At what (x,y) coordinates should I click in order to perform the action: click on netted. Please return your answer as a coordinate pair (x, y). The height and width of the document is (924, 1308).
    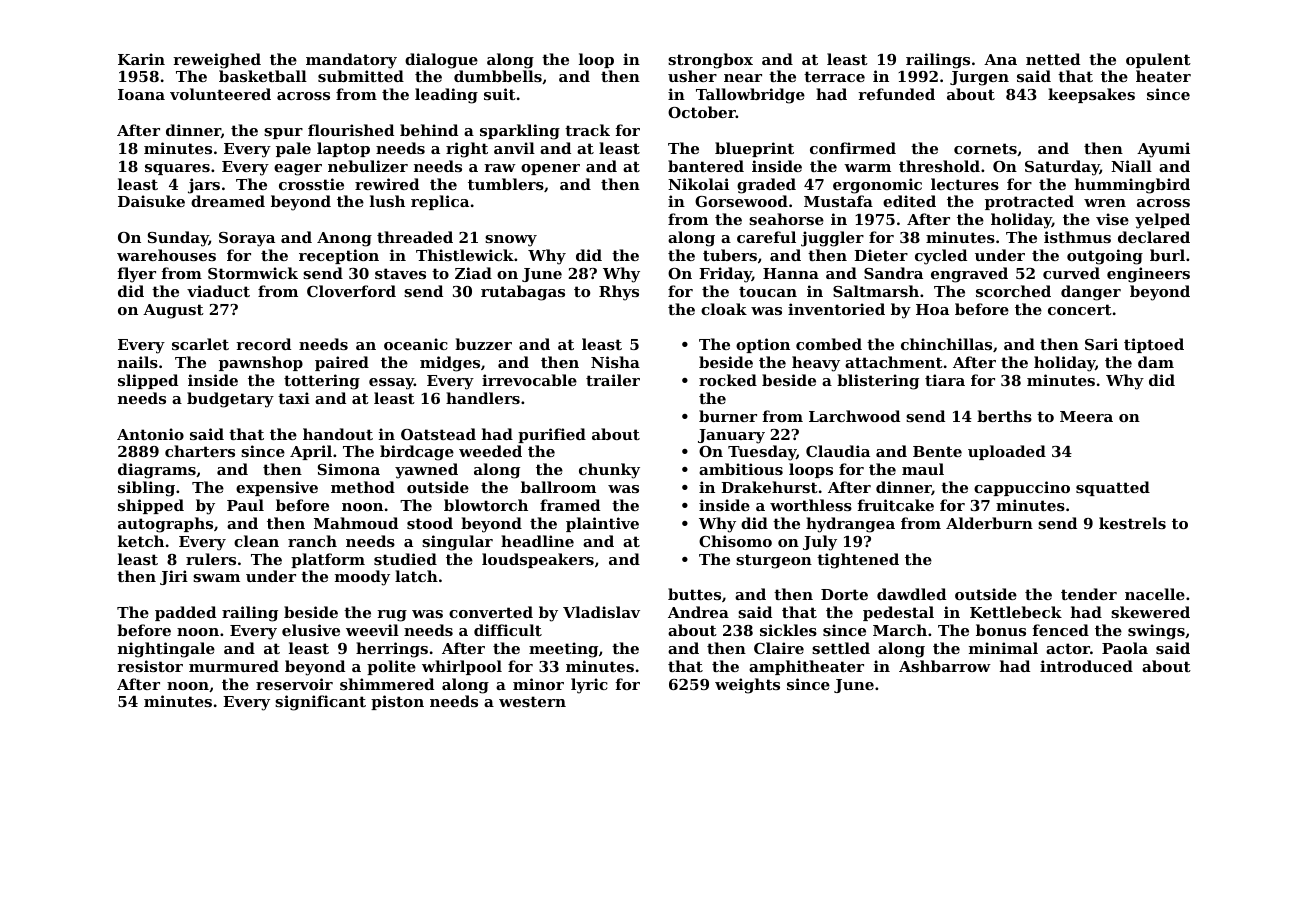
    Looking at the image, I should click on (1053, 59).
